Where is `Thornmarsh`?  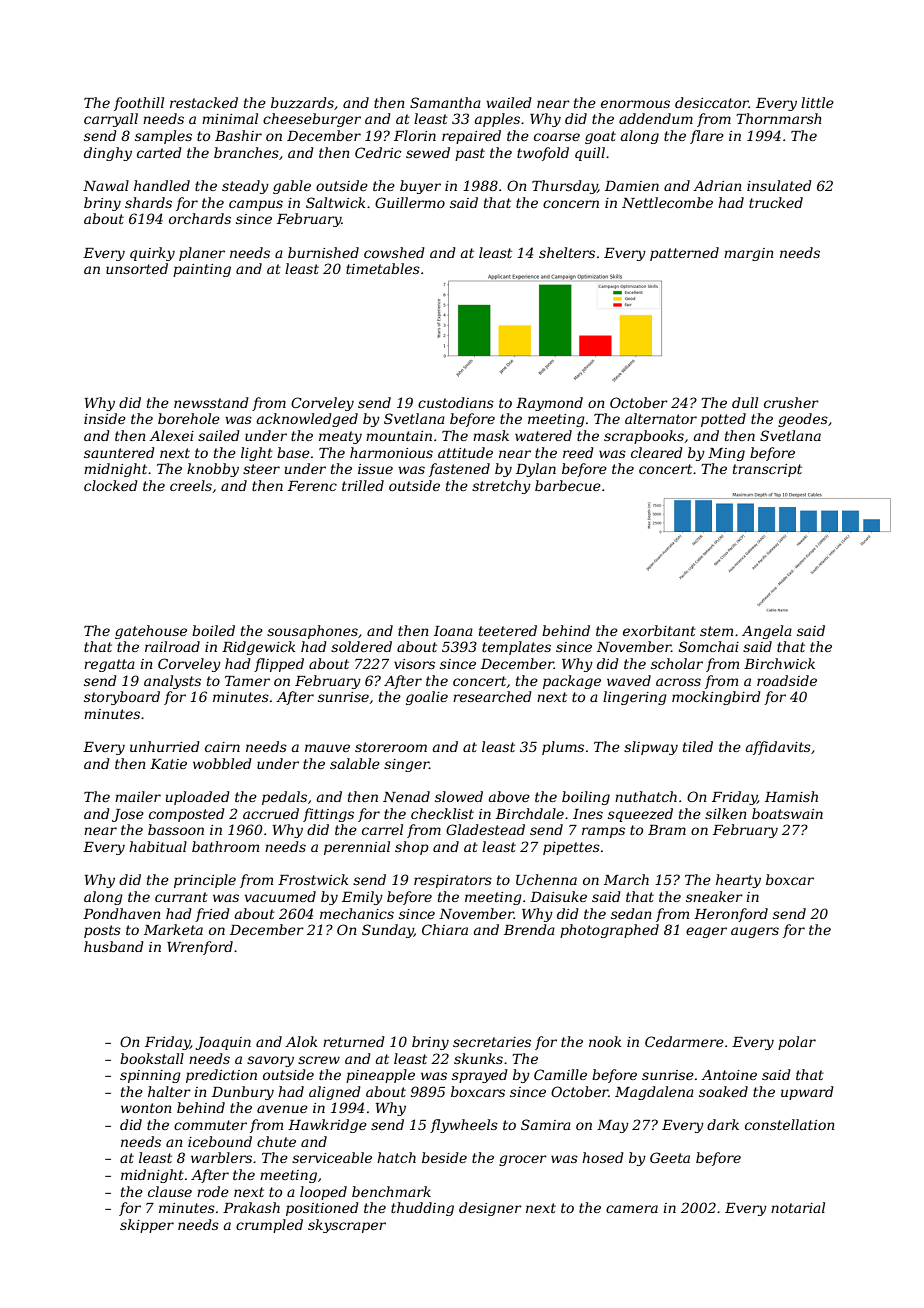 Thornmarsh is located at coordinates (779, 118).
